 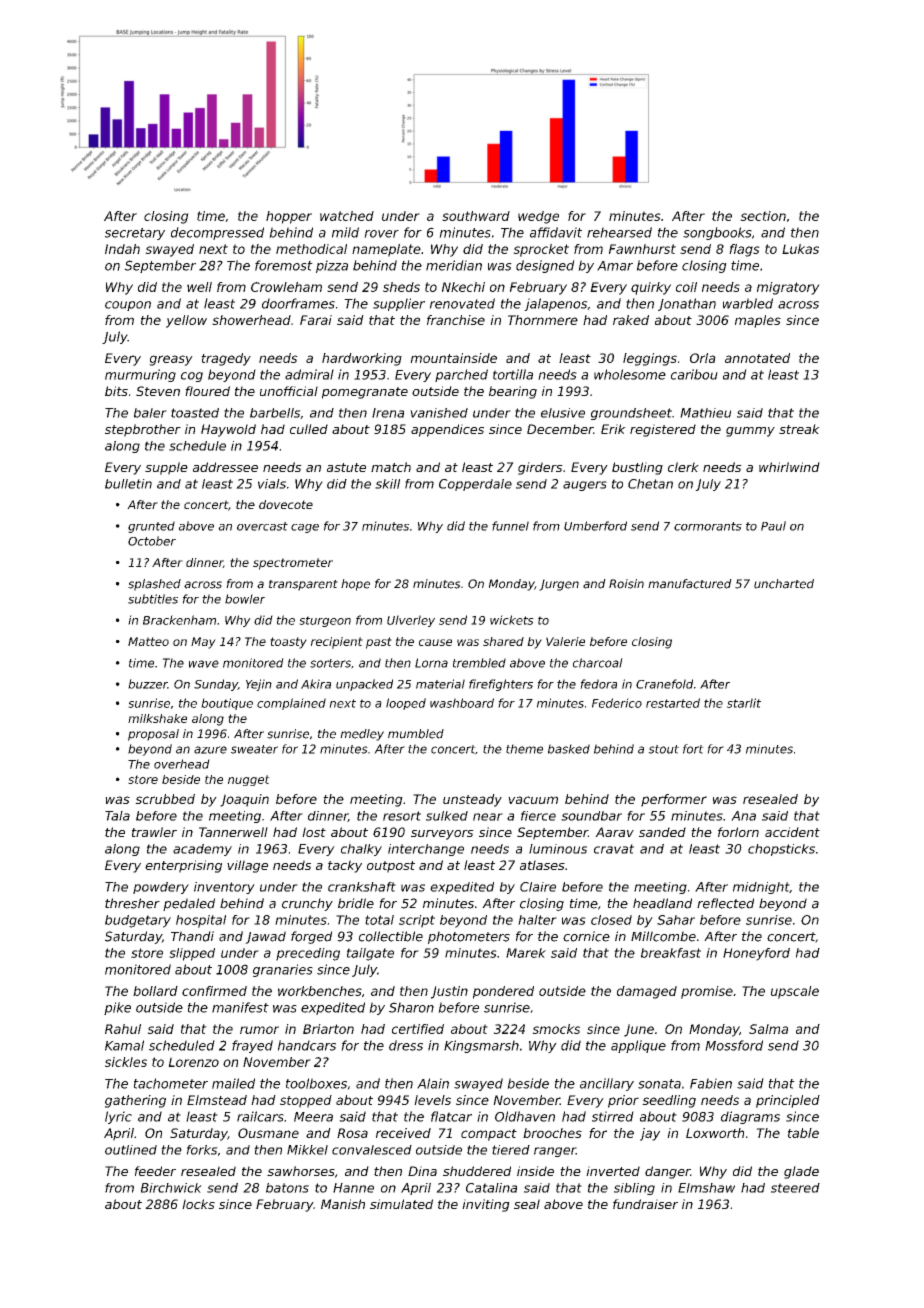 I want to click on nameplate, so click(x=386, y=250).
